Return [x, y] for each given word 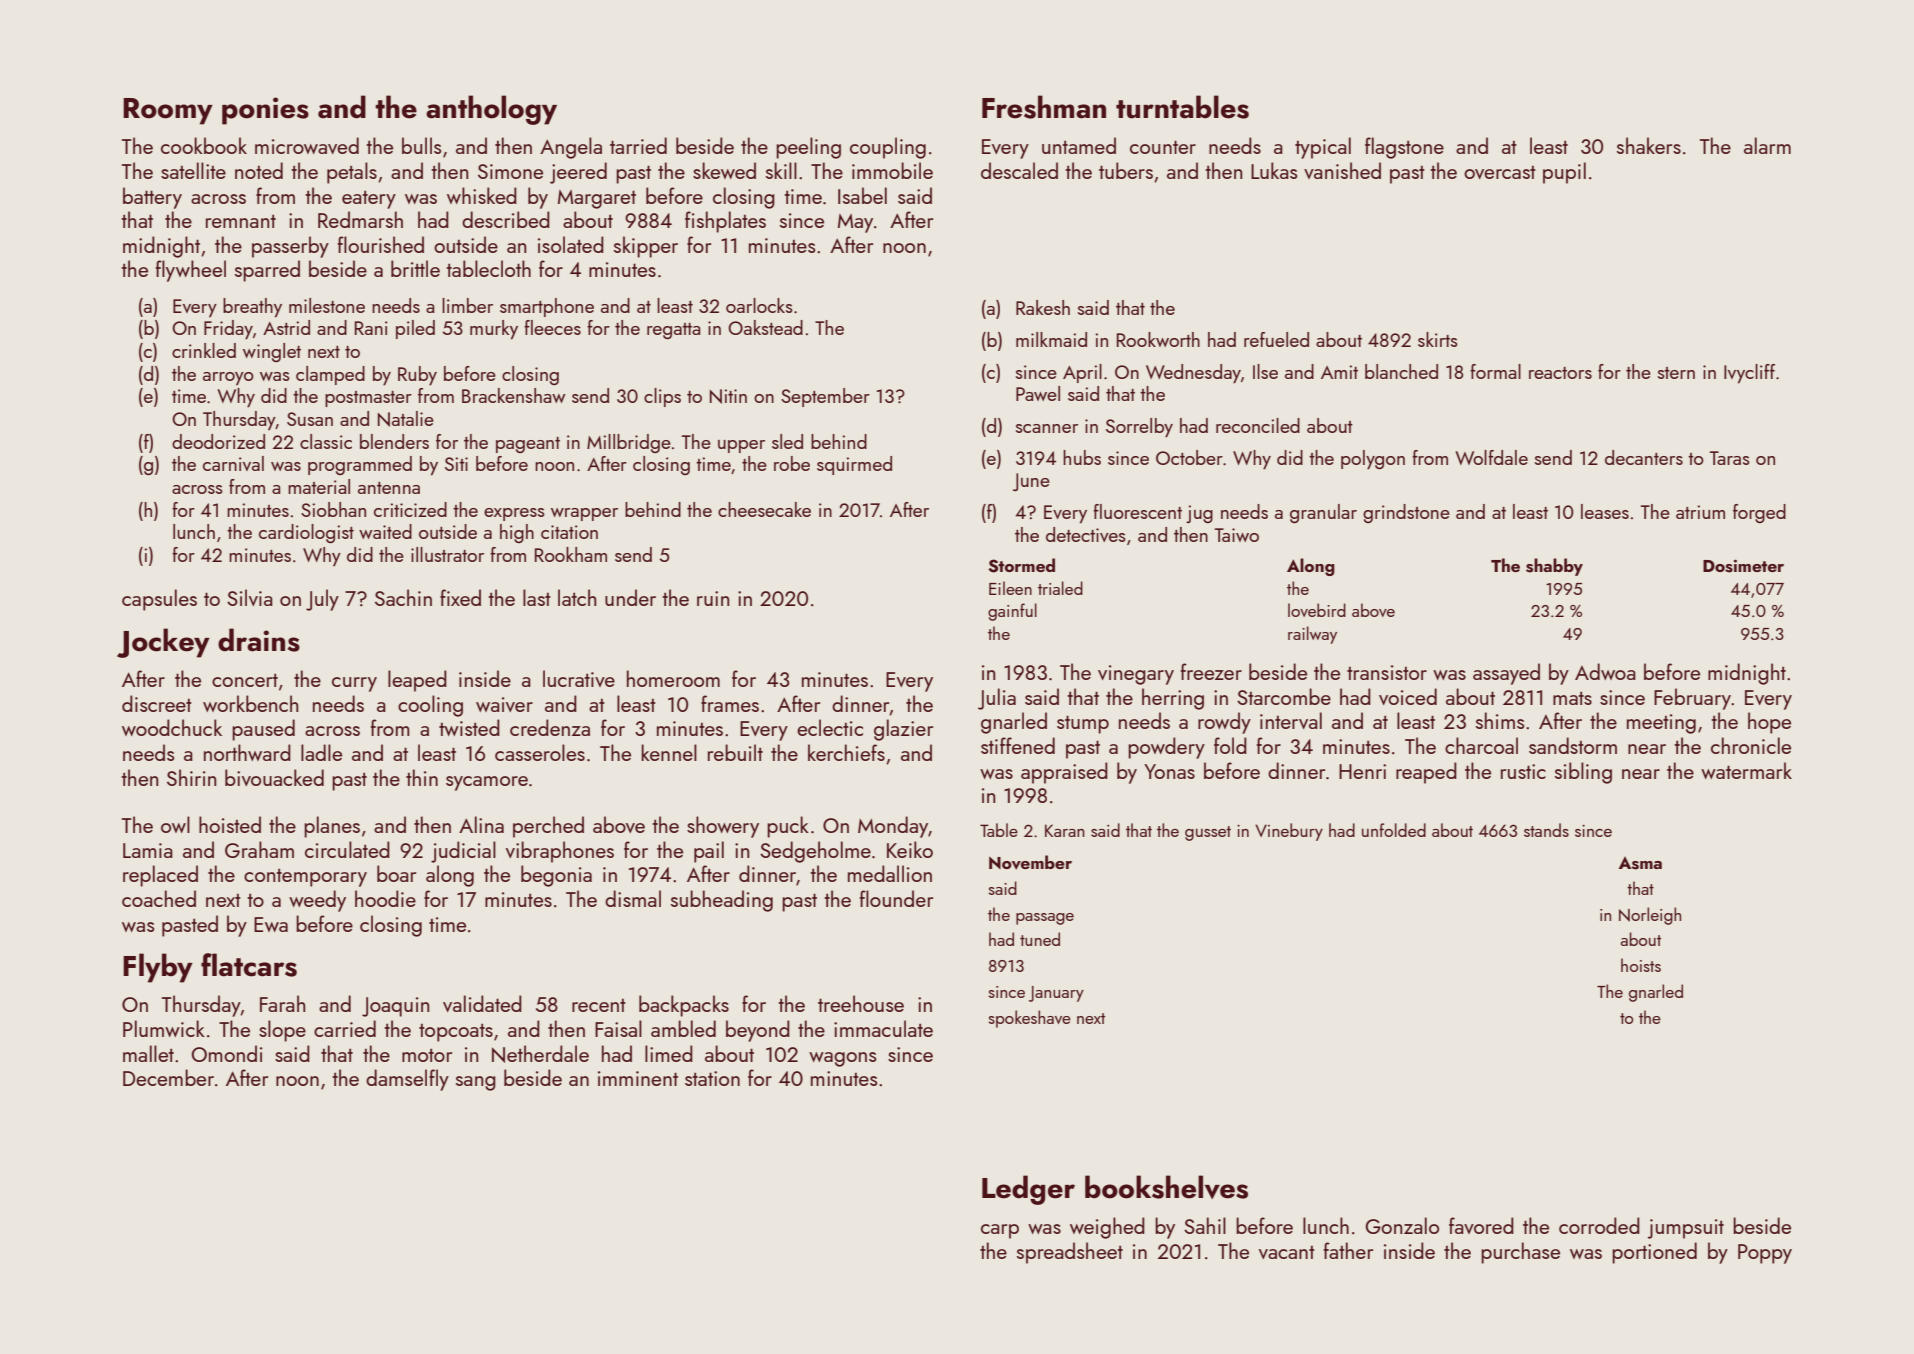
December [168, 1077]
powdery [1166, 748]
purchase [1520, 1253]
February [1693, 699]
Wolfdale [1491, 457]
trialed [1060, 588]
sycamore [487, 783]
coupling [888, 148]
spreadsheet [1070, 1253]
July [322, 600]
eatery [369, 200]
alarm [1767, 145]
